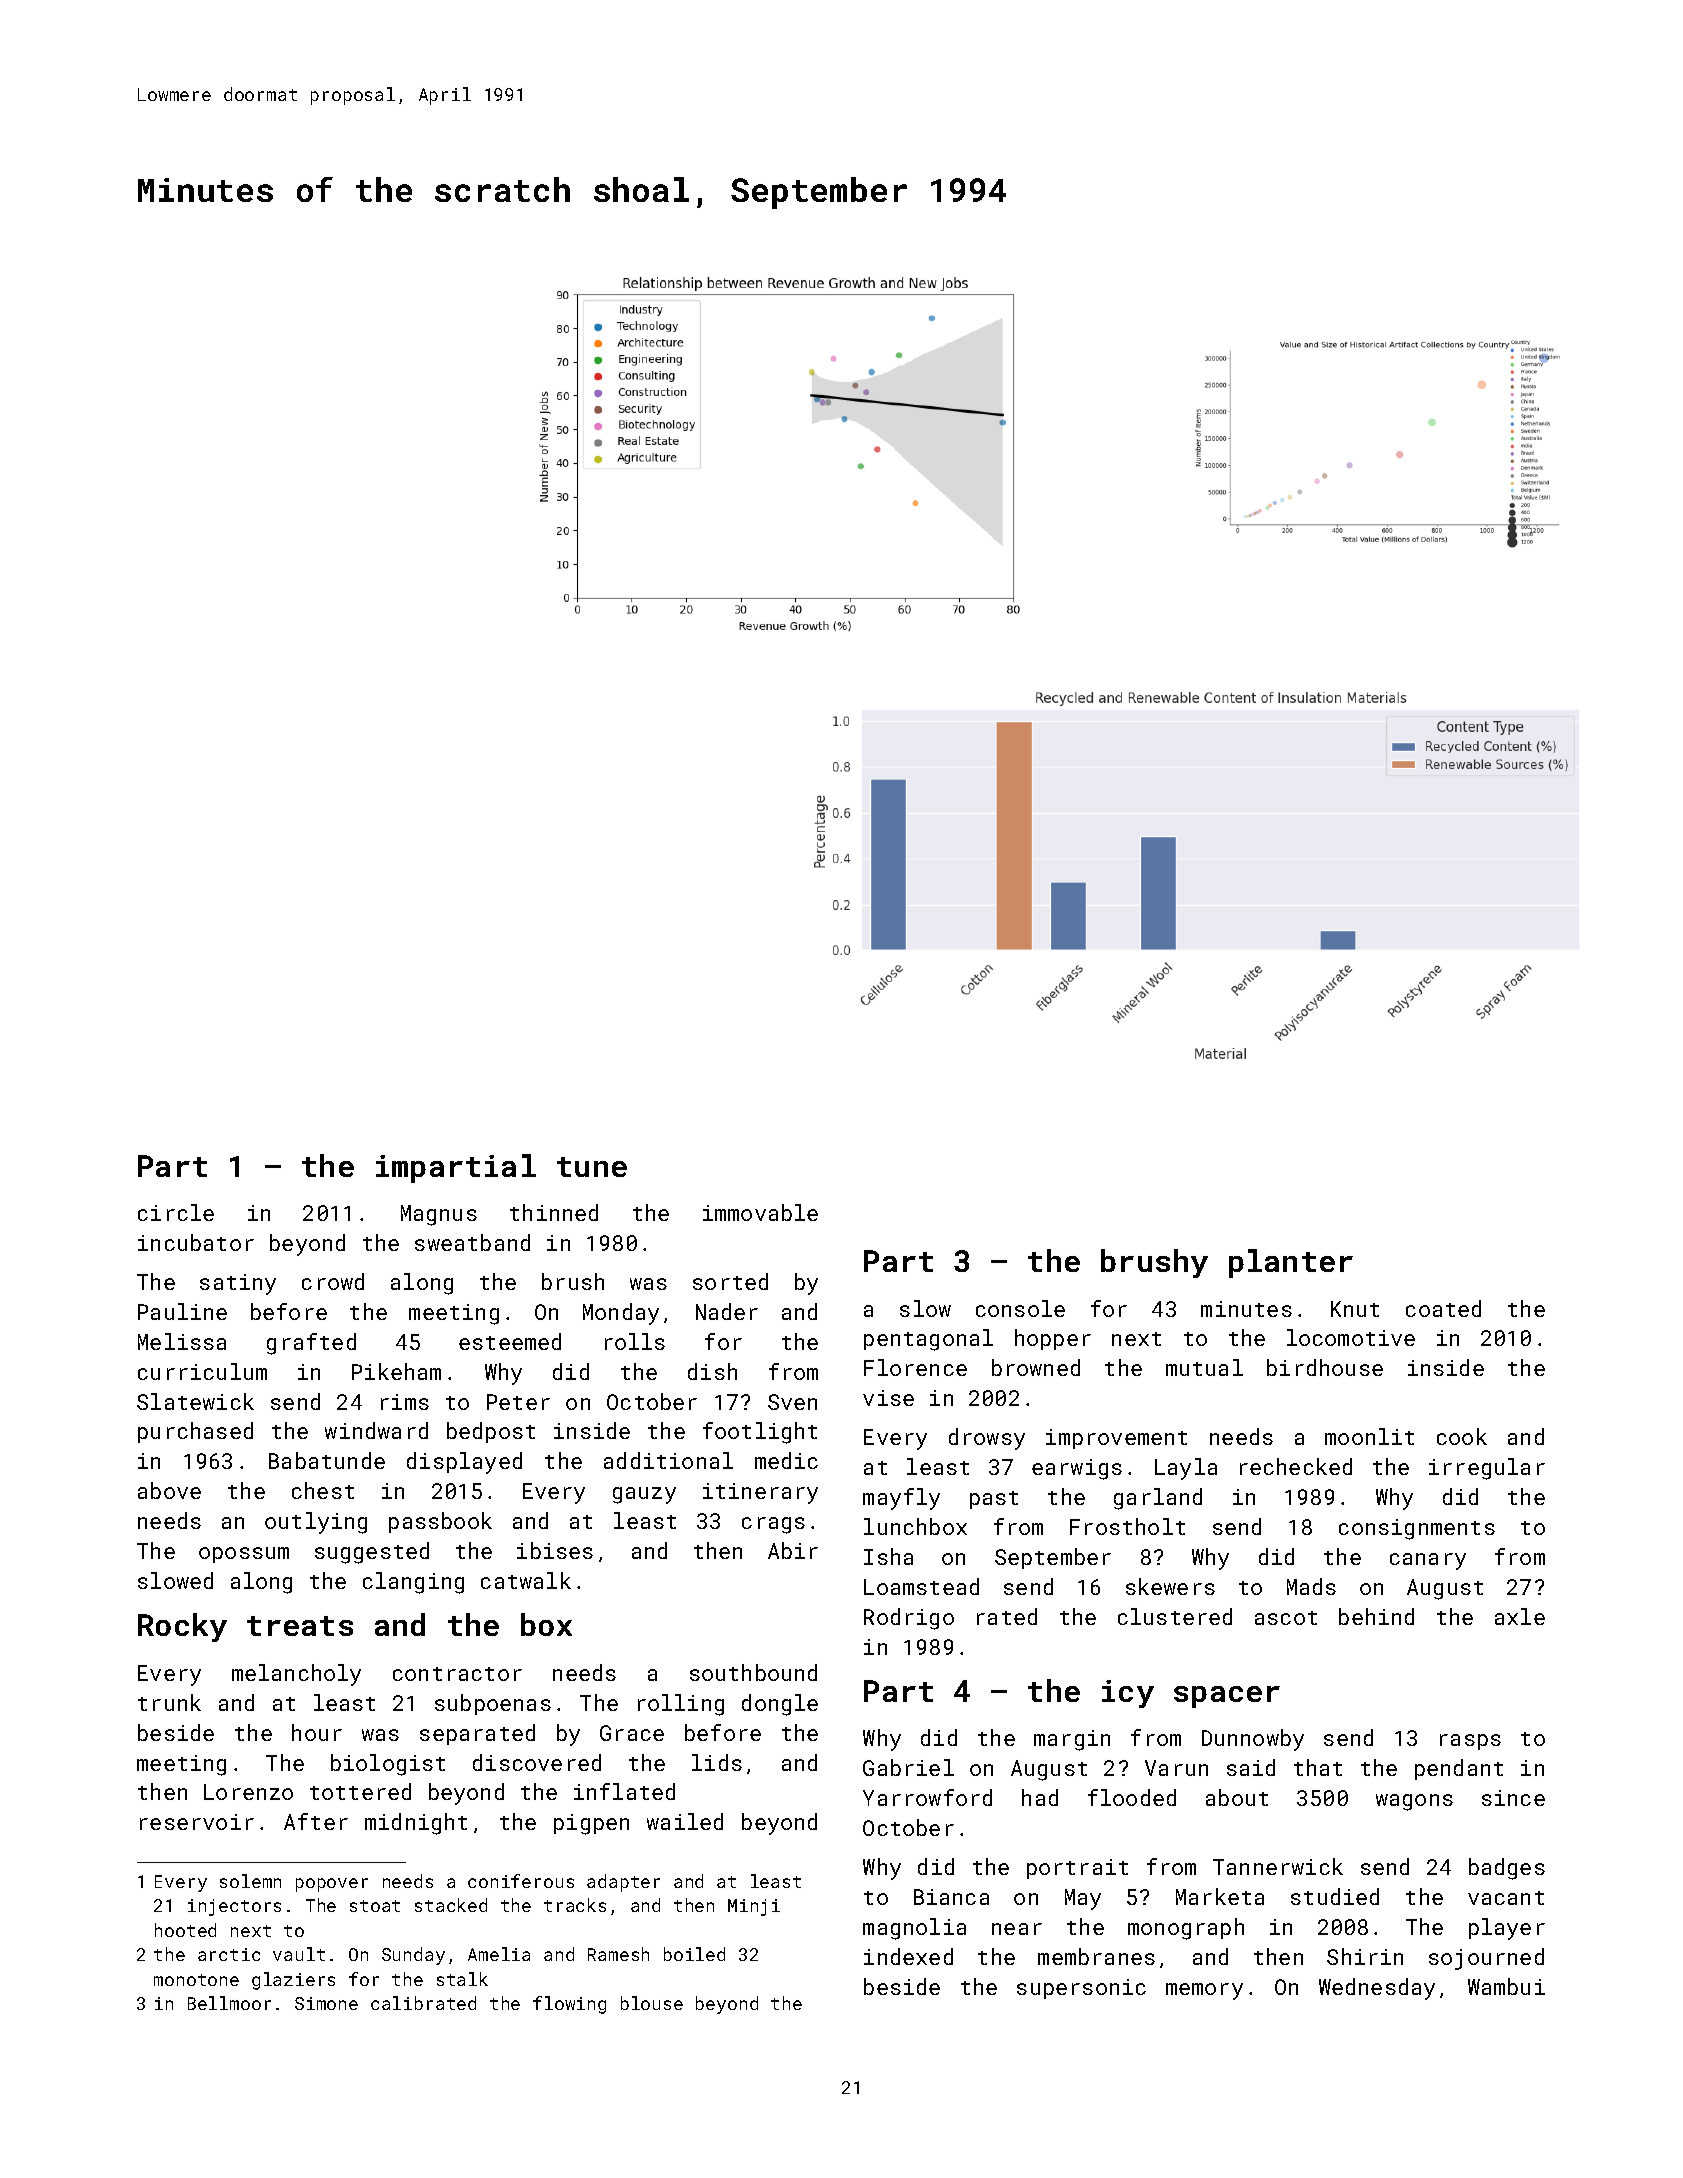 The height and width of the screenshot is (2178, 1683). Describe the element at coordinates (1204, 1991) in the screenshot. I see `memory` at that location.
